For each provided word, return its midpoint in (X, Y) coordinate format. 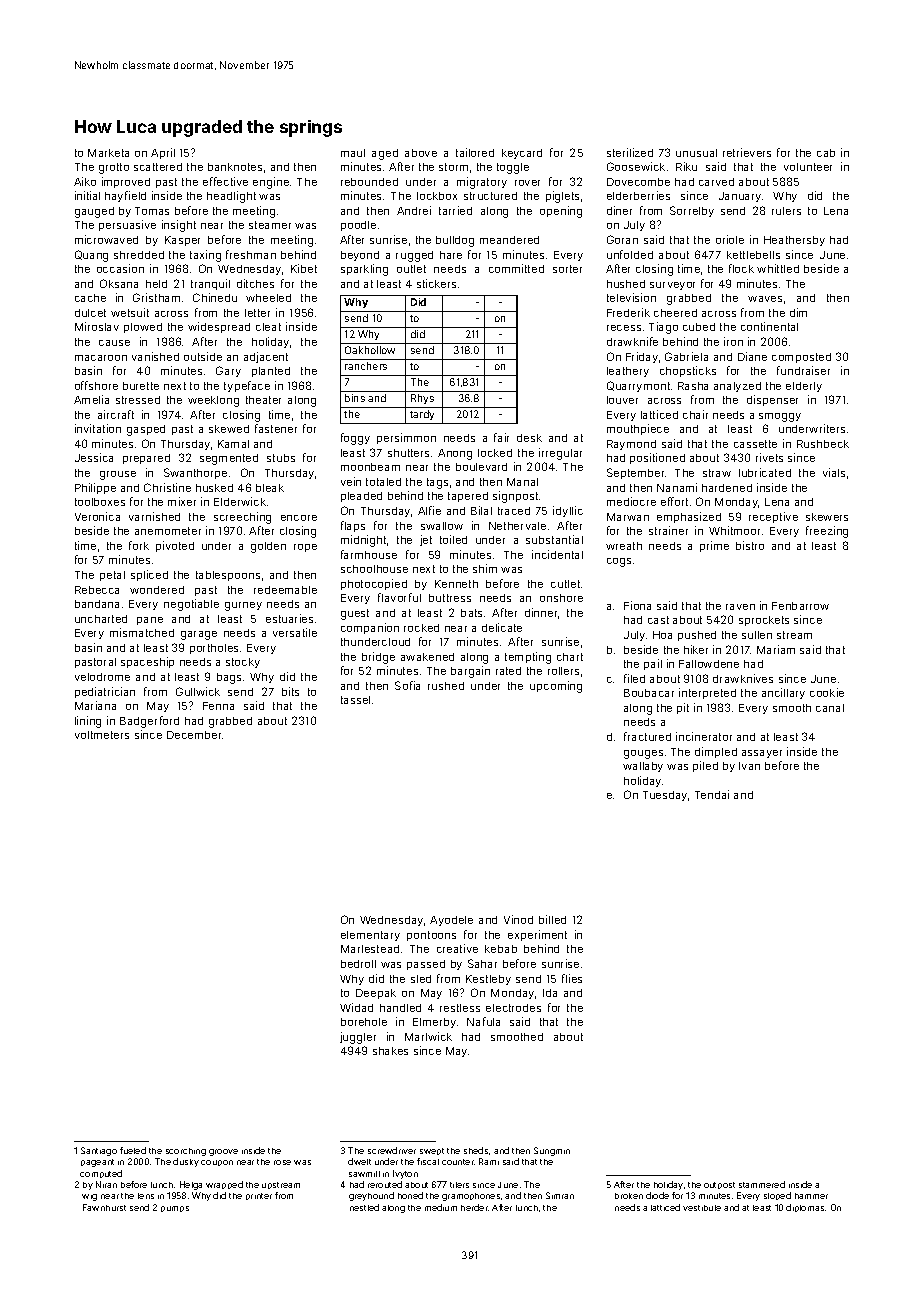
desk (529, 438)
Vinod (518, 919)
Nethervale (517, 526)
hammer (811, 1196)
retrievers (747, 152)
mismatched (142, 632)
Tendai (712, 794)
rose (282, 1162)
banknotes (235, 167)
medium (441, 1207)
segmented (229, 459)
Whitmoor (734, 530)
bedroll (358, 964)
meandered (509, 240)
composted (801, 358)
